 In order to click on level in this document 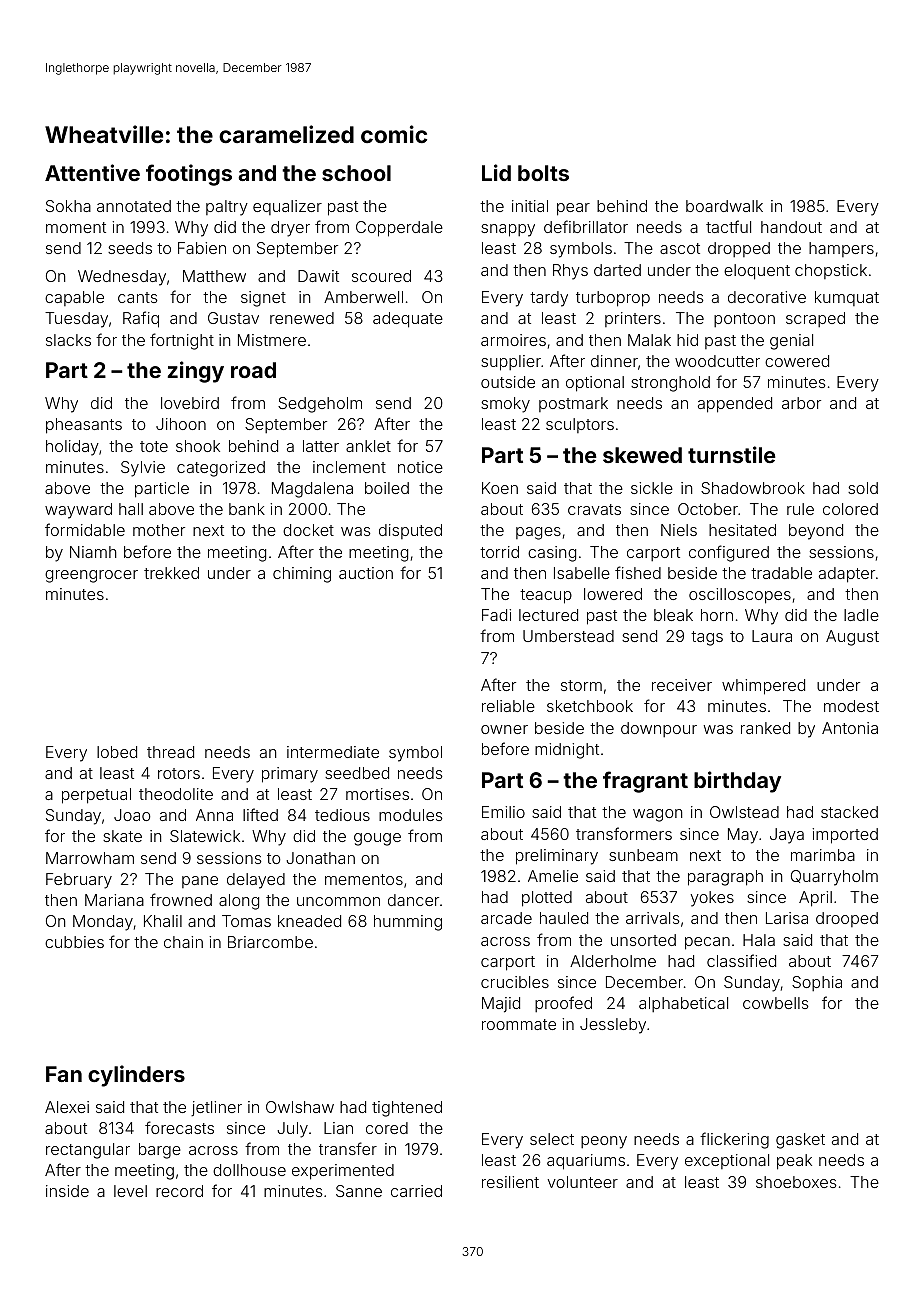, I will do `click(130, 1191)`.
